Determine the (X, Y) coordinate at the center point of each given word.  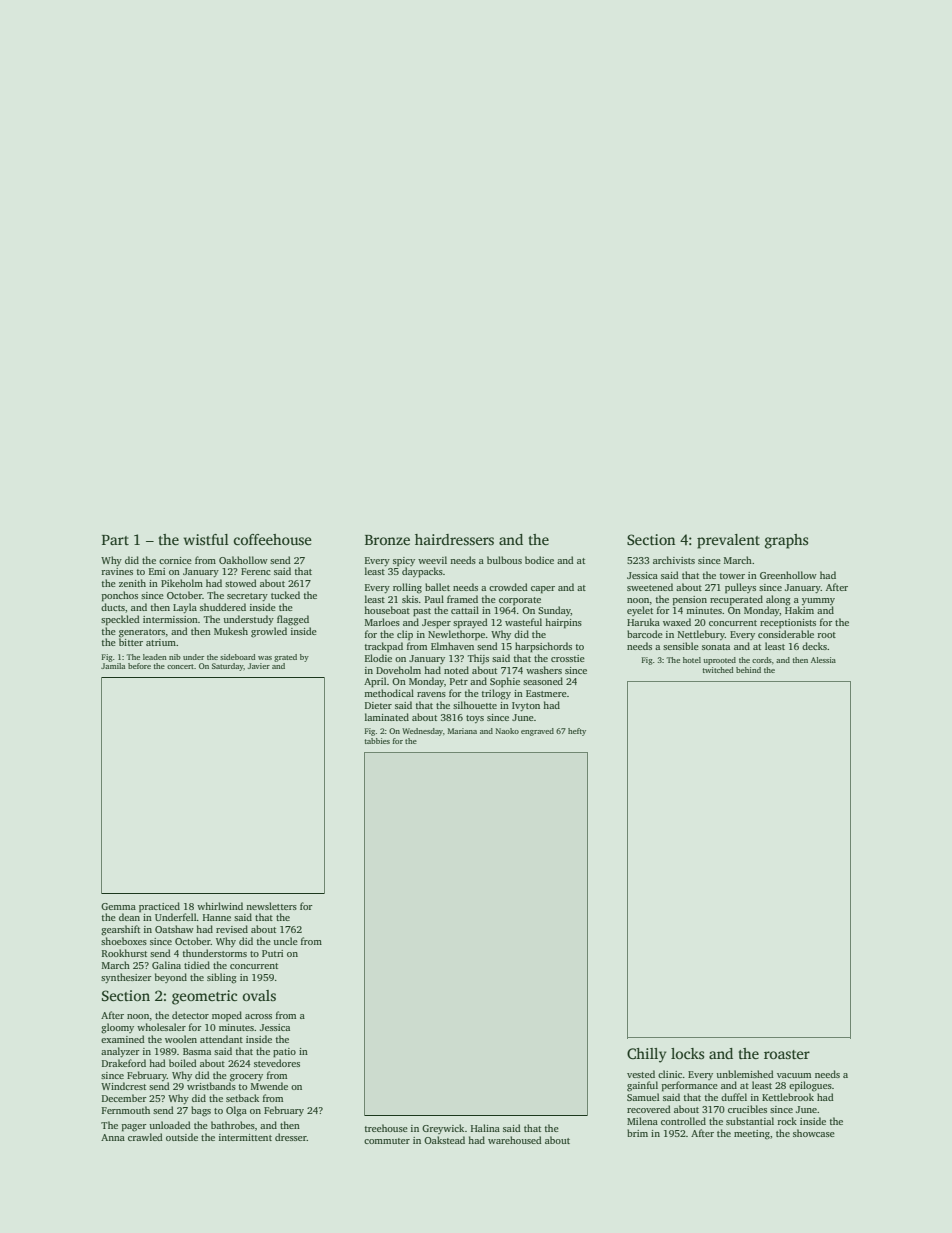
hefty (577, 732)
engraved (537, 732)
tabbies (377, 741)
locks (687, 1053)
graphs (786, 541)
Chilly (646, 1055)
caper (543, 590)
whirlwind (220, 906)
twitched (717, 670)
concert (180, 666)
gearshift (120, 930)
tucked (285, 595)
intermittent (245, 1137)
